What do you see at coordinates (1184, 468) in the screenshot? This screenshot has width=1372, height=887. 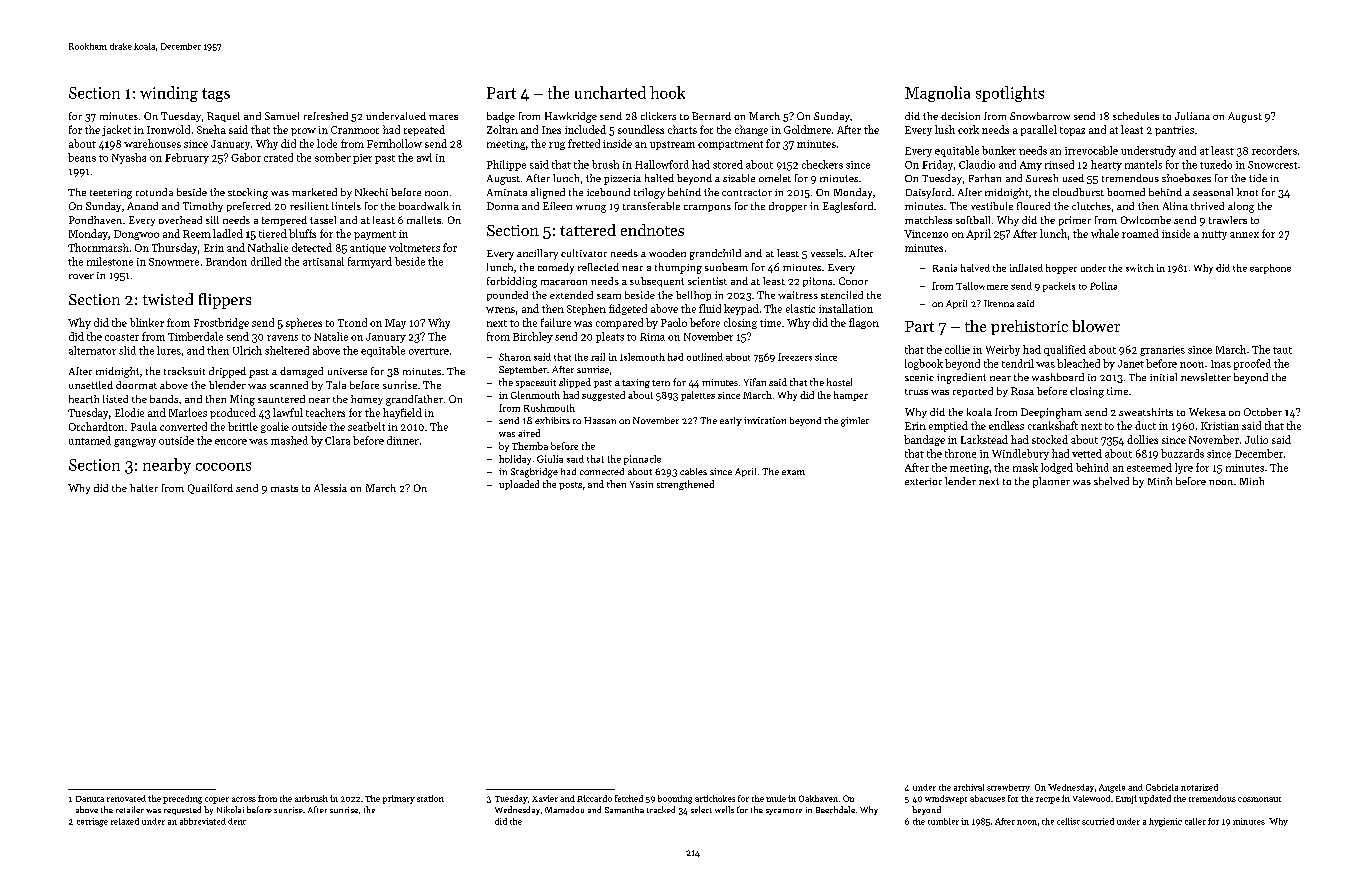 I see `lyre` at bounding box center [1184, 468].
